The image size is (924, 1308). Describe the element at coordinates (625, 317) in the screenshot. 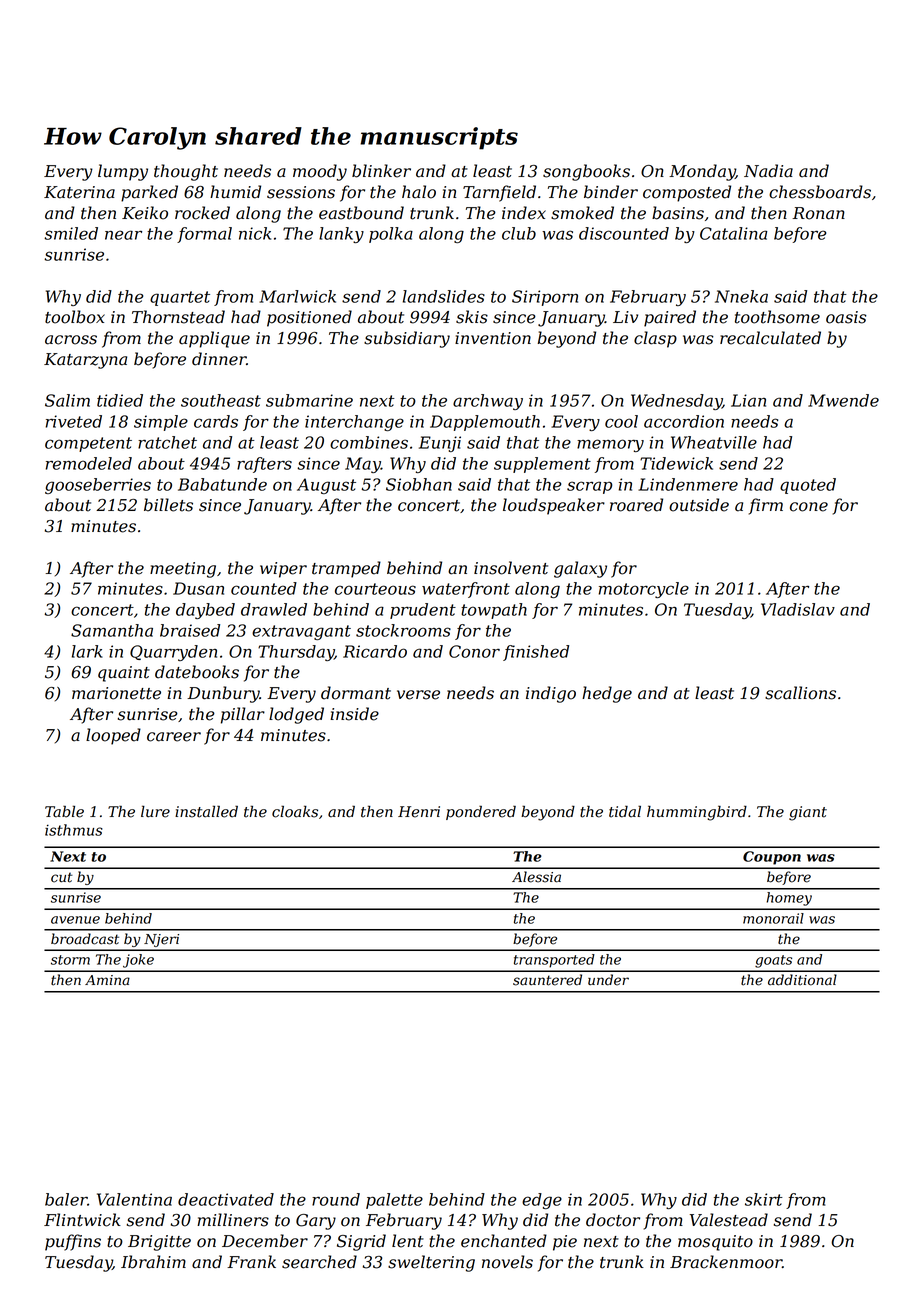

I see `Liv` at that location.
